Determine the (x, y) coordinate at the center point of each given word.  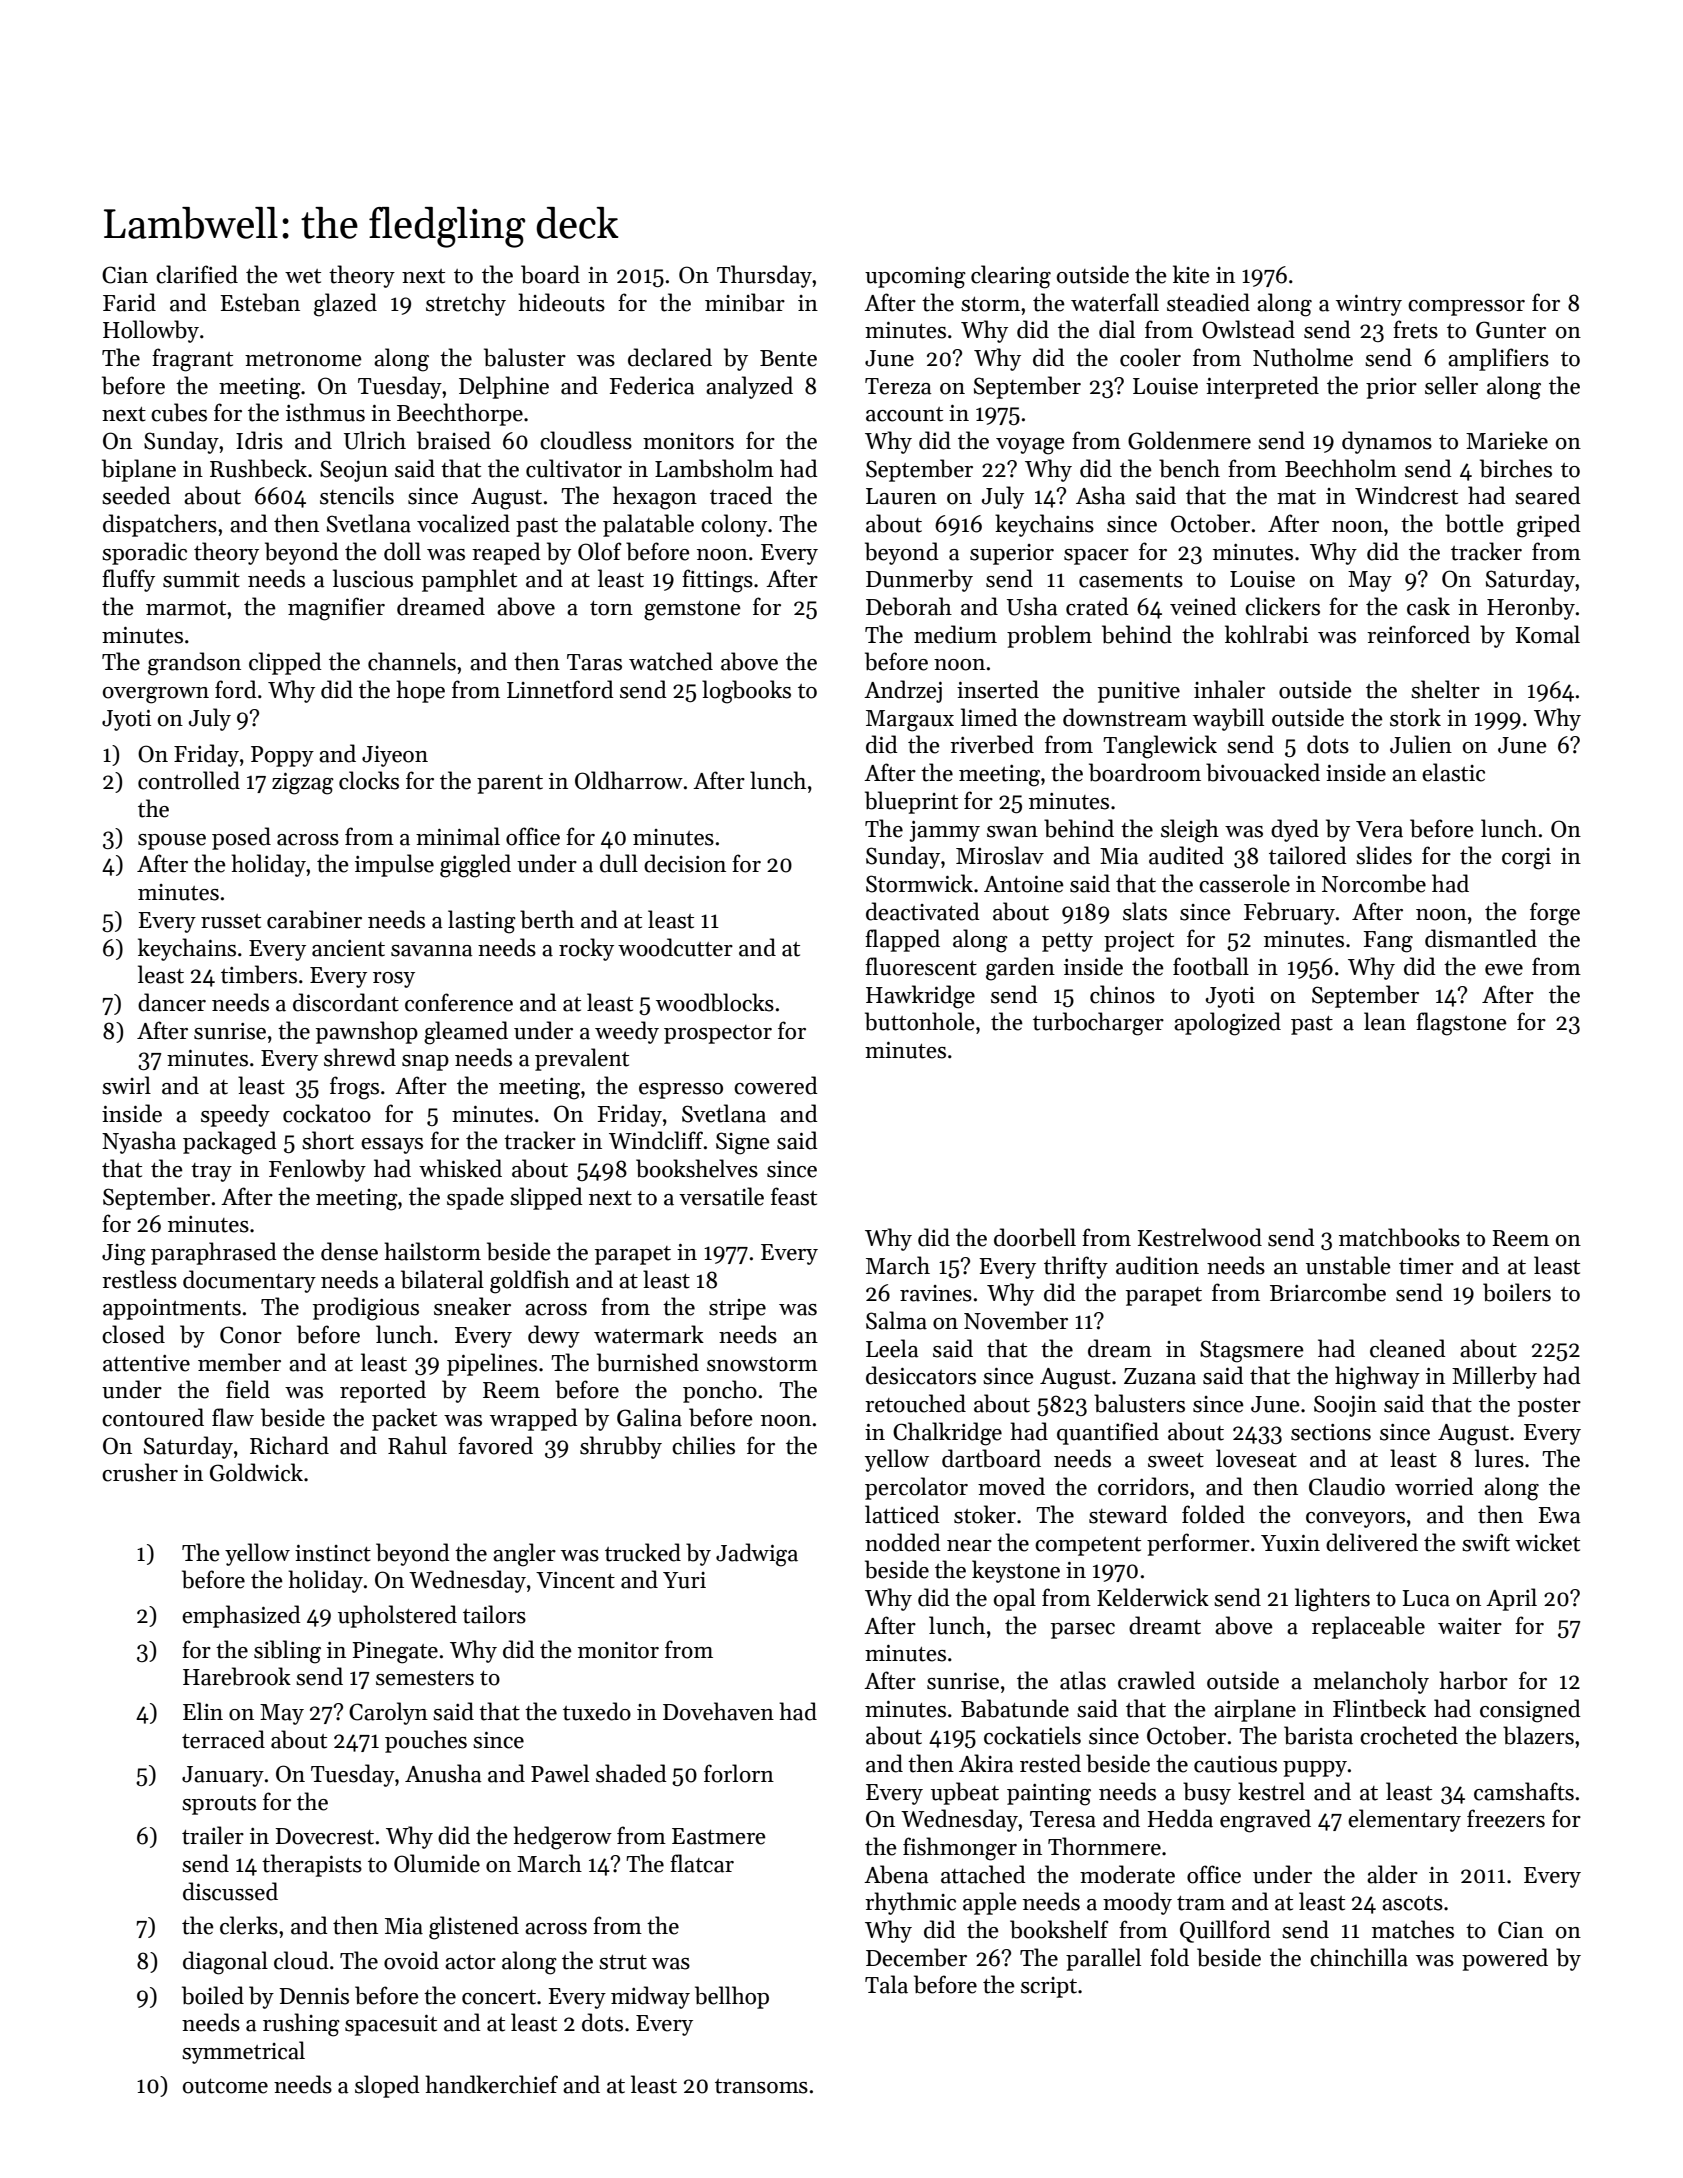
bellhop (732, 1997)
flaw (233, 1417)
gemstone (692, 611)
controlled (189, 780)
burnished (648, 1362)
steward (1128, 1514)
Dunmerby (919, 580)
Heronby (1531, 608)
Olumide (437, 1863)
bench (1189, 468)
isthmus (325, 412)
